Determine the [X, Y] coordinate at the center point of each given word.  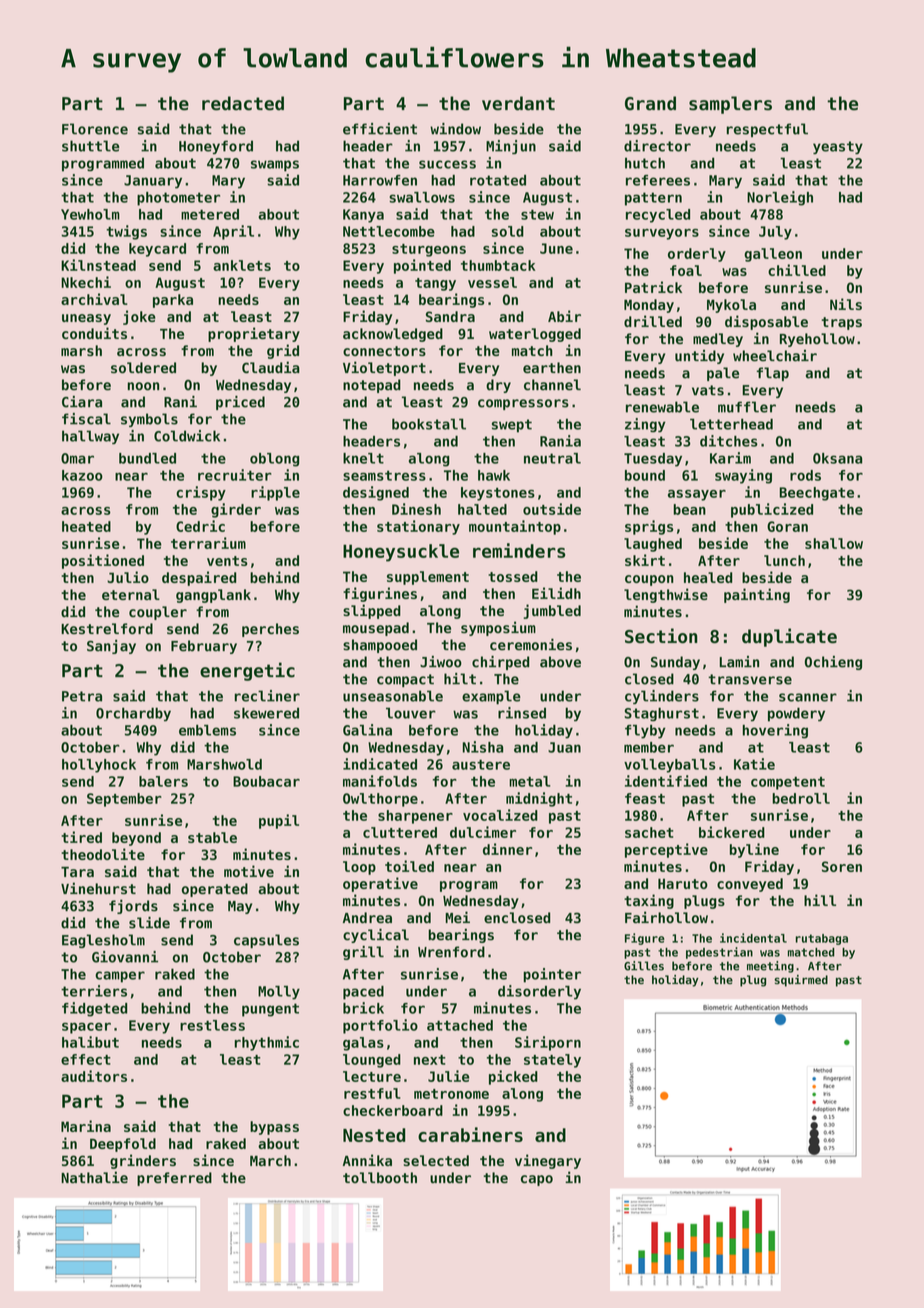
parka [173, 301]
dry [498, 386]
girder [236, 510]
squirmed [801, 981]
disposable [766, 322]
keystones [498, 494]
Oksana [837, 458]
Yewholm [90, 214]
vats [708, 390]
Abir [564, 316]
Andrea [367, 918]
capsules [266, 941]
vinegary [548, 1161]
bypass [274, 1128]
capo [537, 1180]
